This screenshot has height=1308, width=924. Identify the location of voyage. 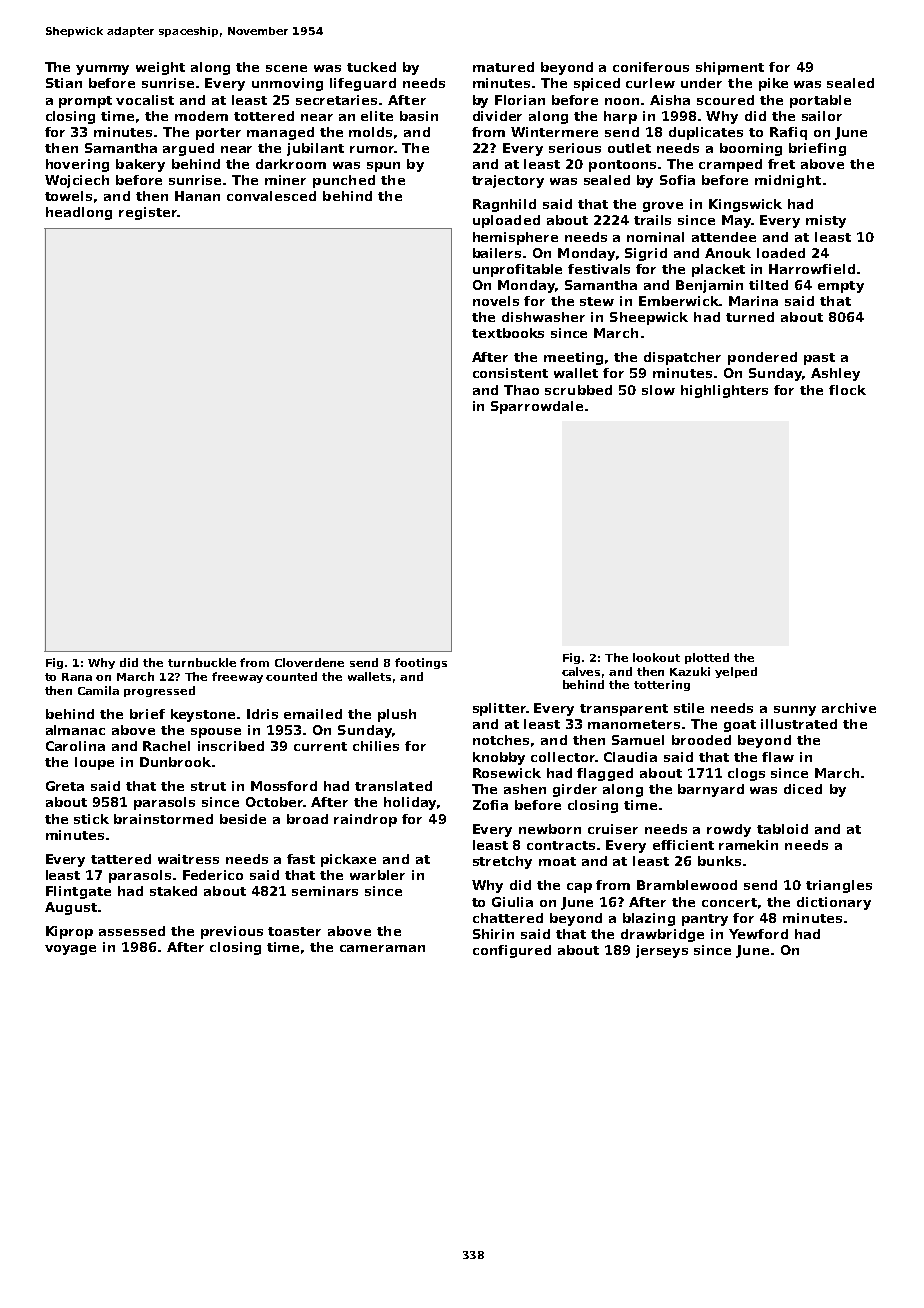
(70, 950).
